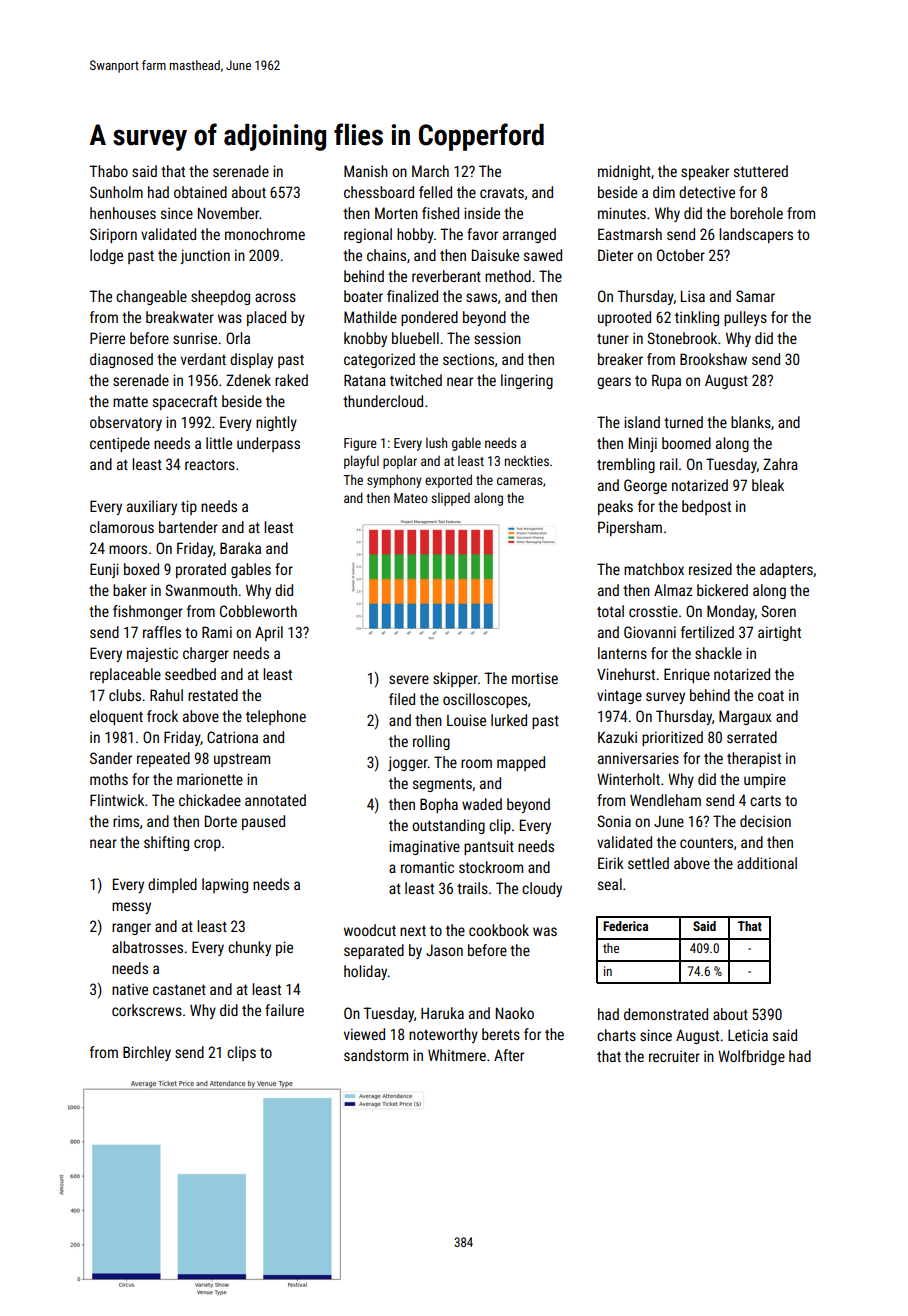  Describe the element at coordinates (107, 338) in the screenshot. I see `Pierre` at that location.
